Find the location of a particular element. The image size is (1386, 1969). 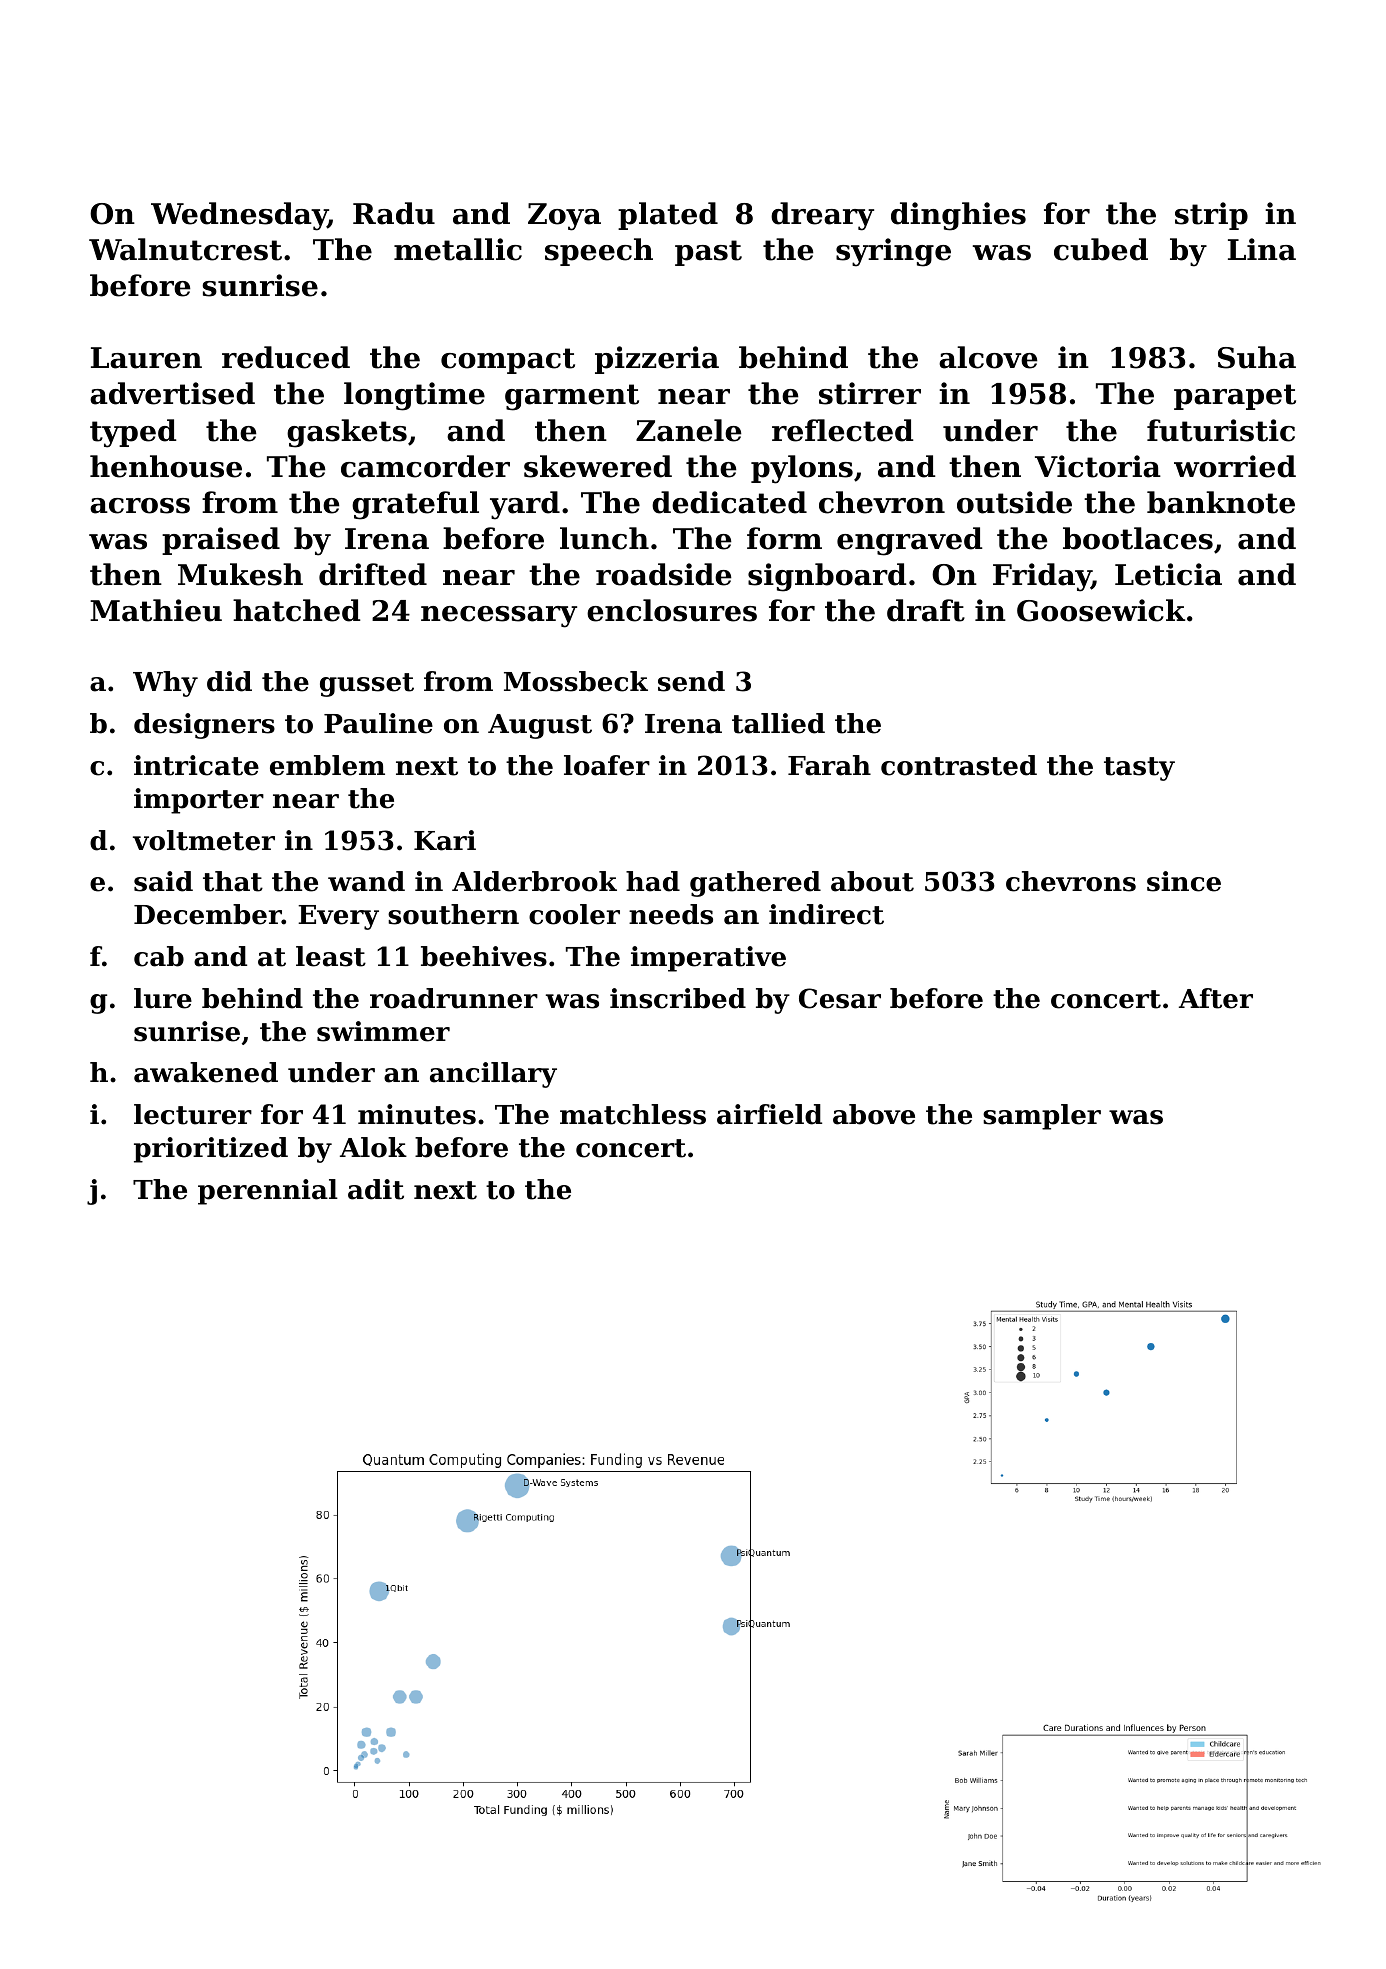

ancillary is located at coordinates (493, 1075).
